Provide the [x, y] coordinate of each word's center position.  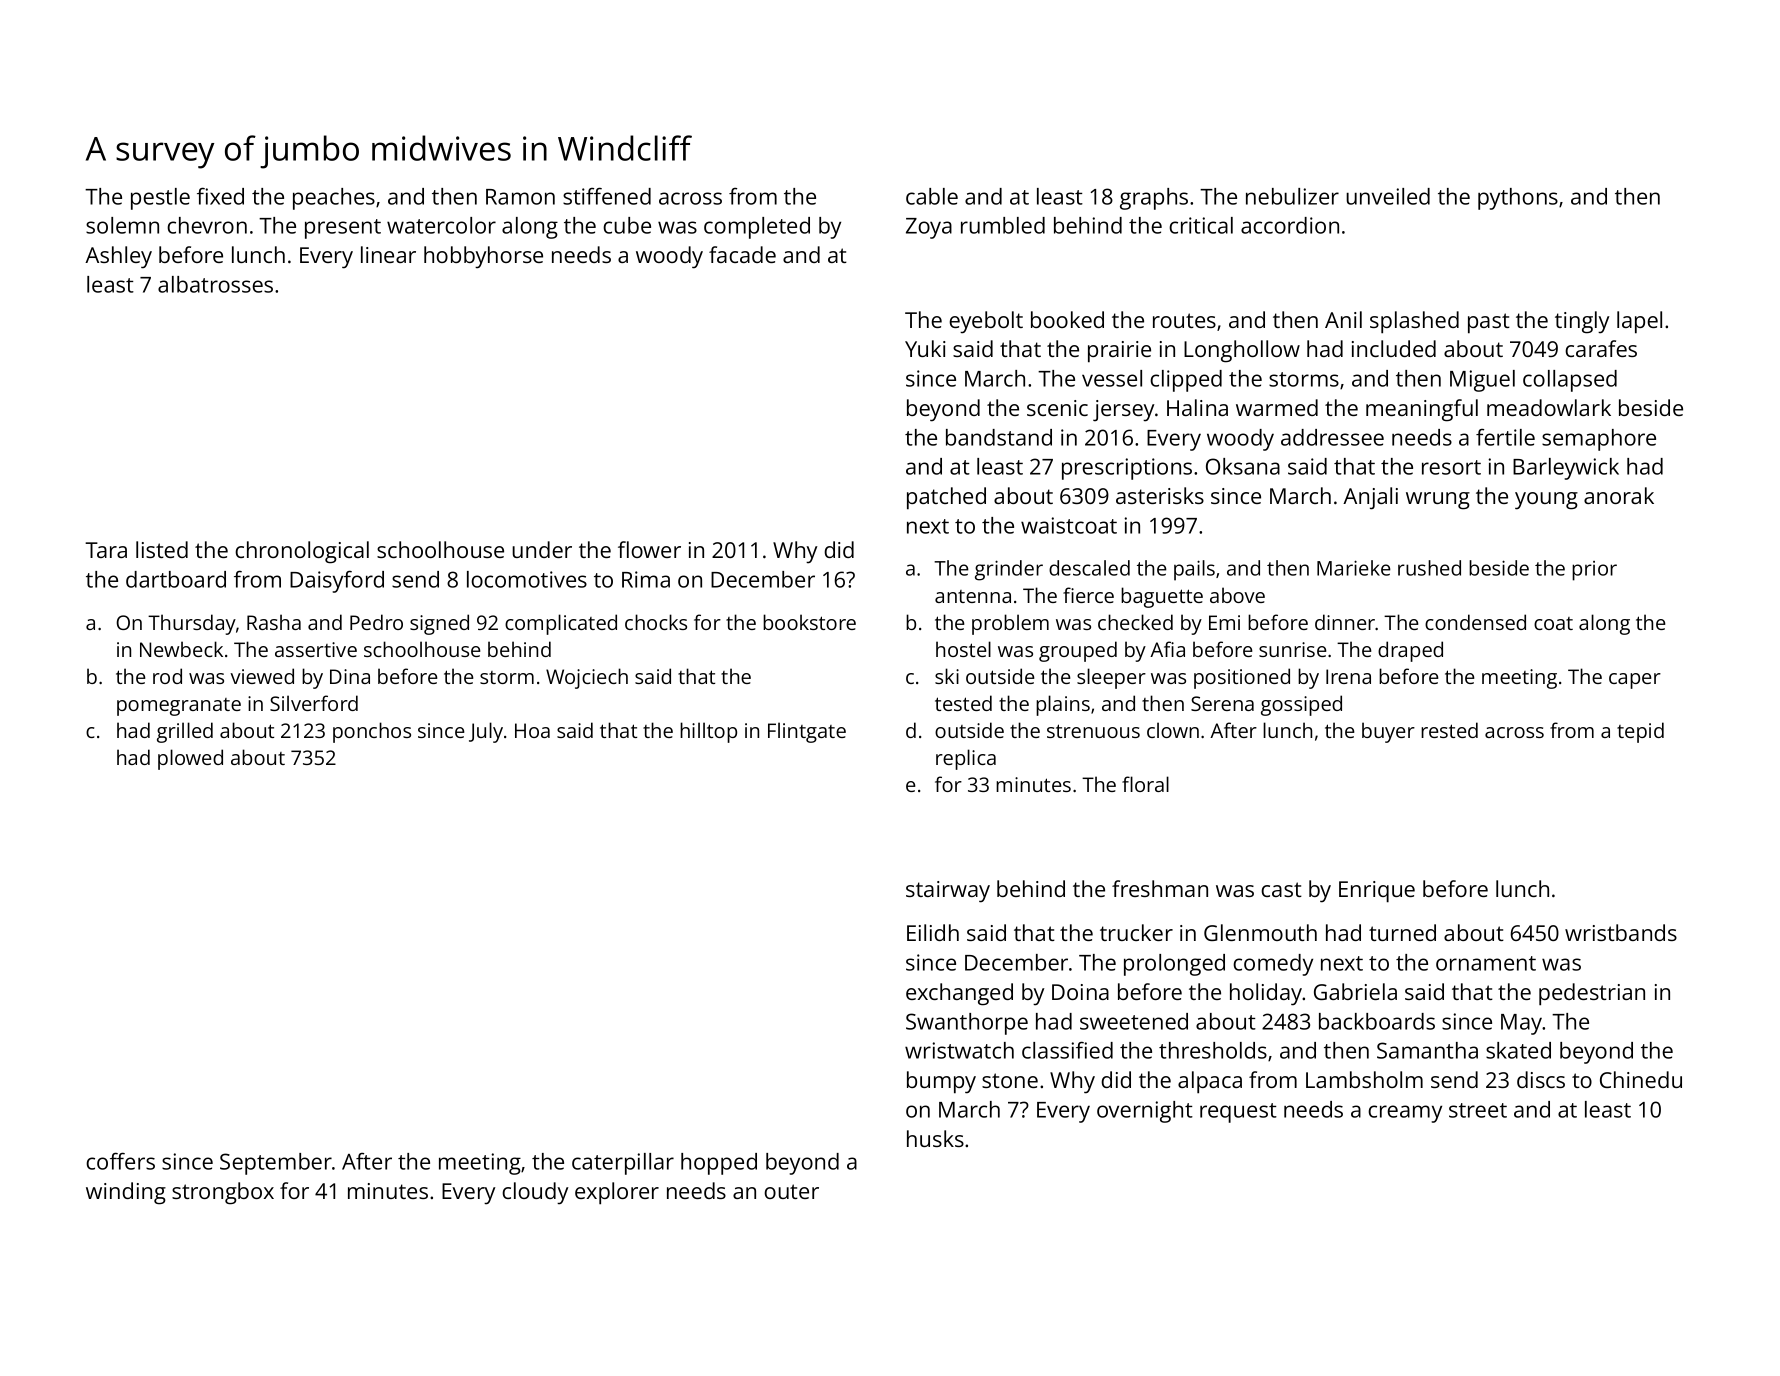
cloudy [535, 1193]
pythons [1518, 199]
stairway [948, 892]
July [486, 732]
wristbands [1621, 932]
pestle [160, 199]
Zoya [929, 228]
